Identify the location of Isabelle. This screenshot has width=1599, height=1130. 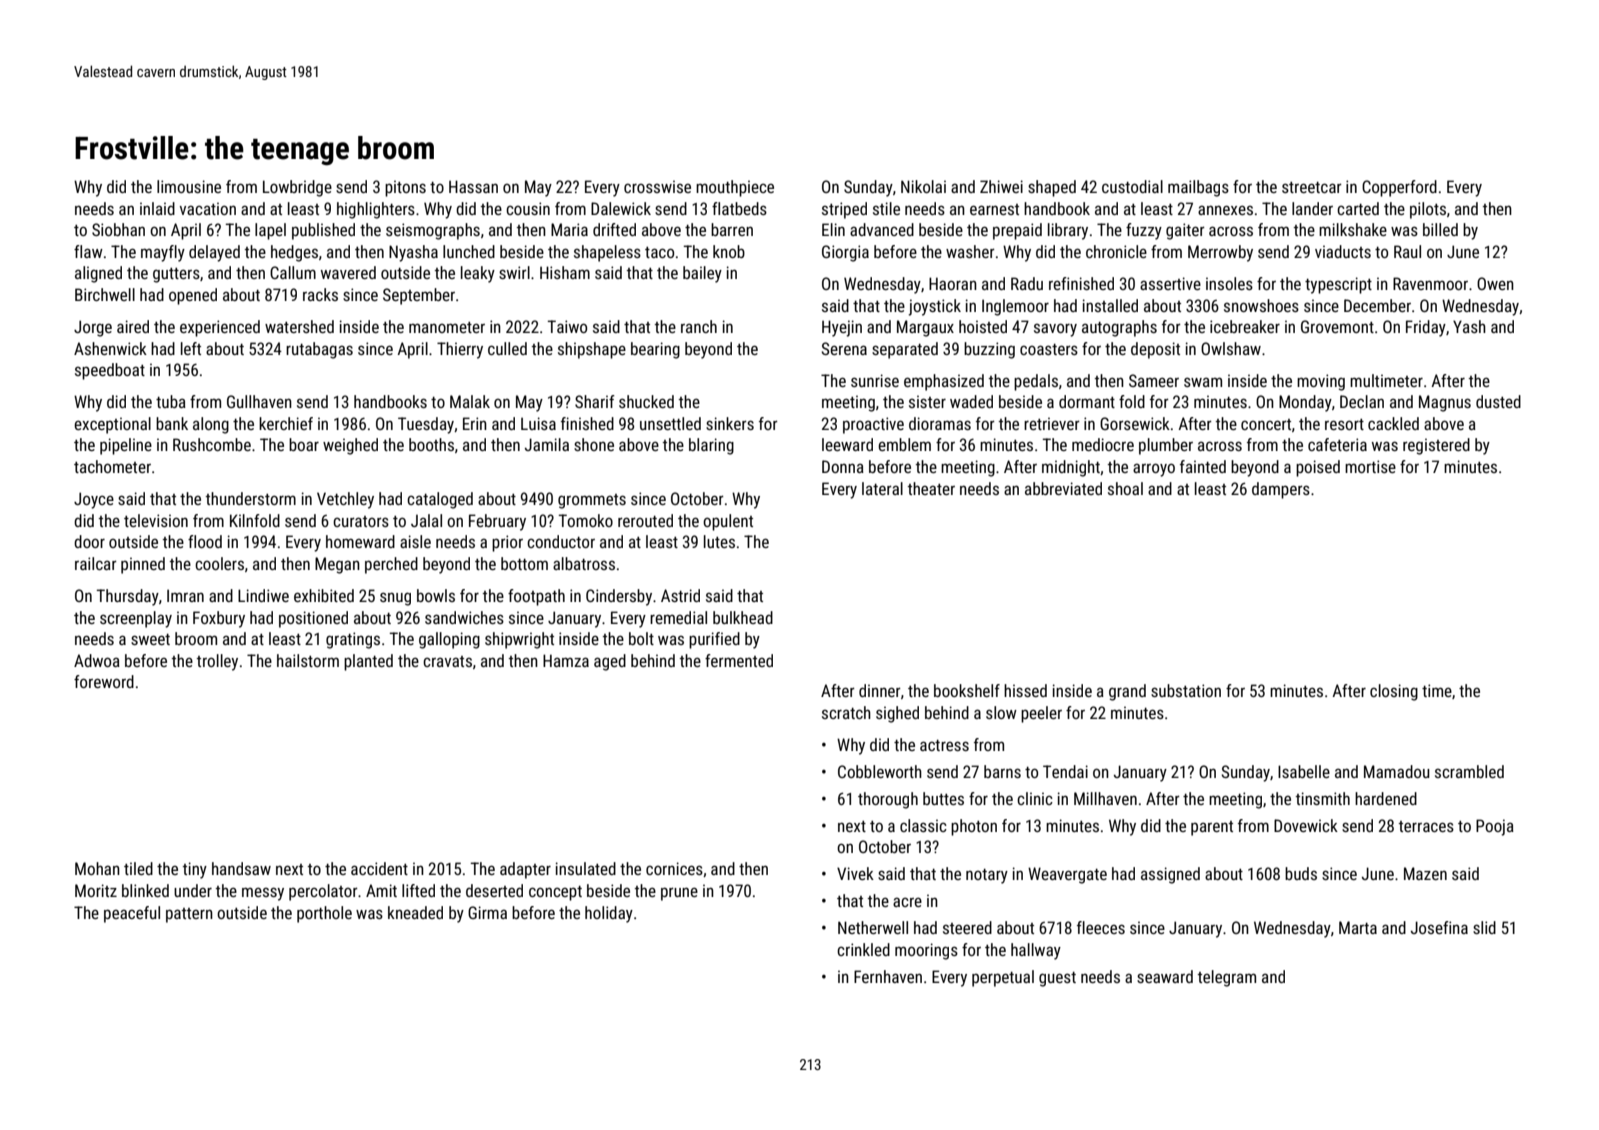
(1304, 771).
